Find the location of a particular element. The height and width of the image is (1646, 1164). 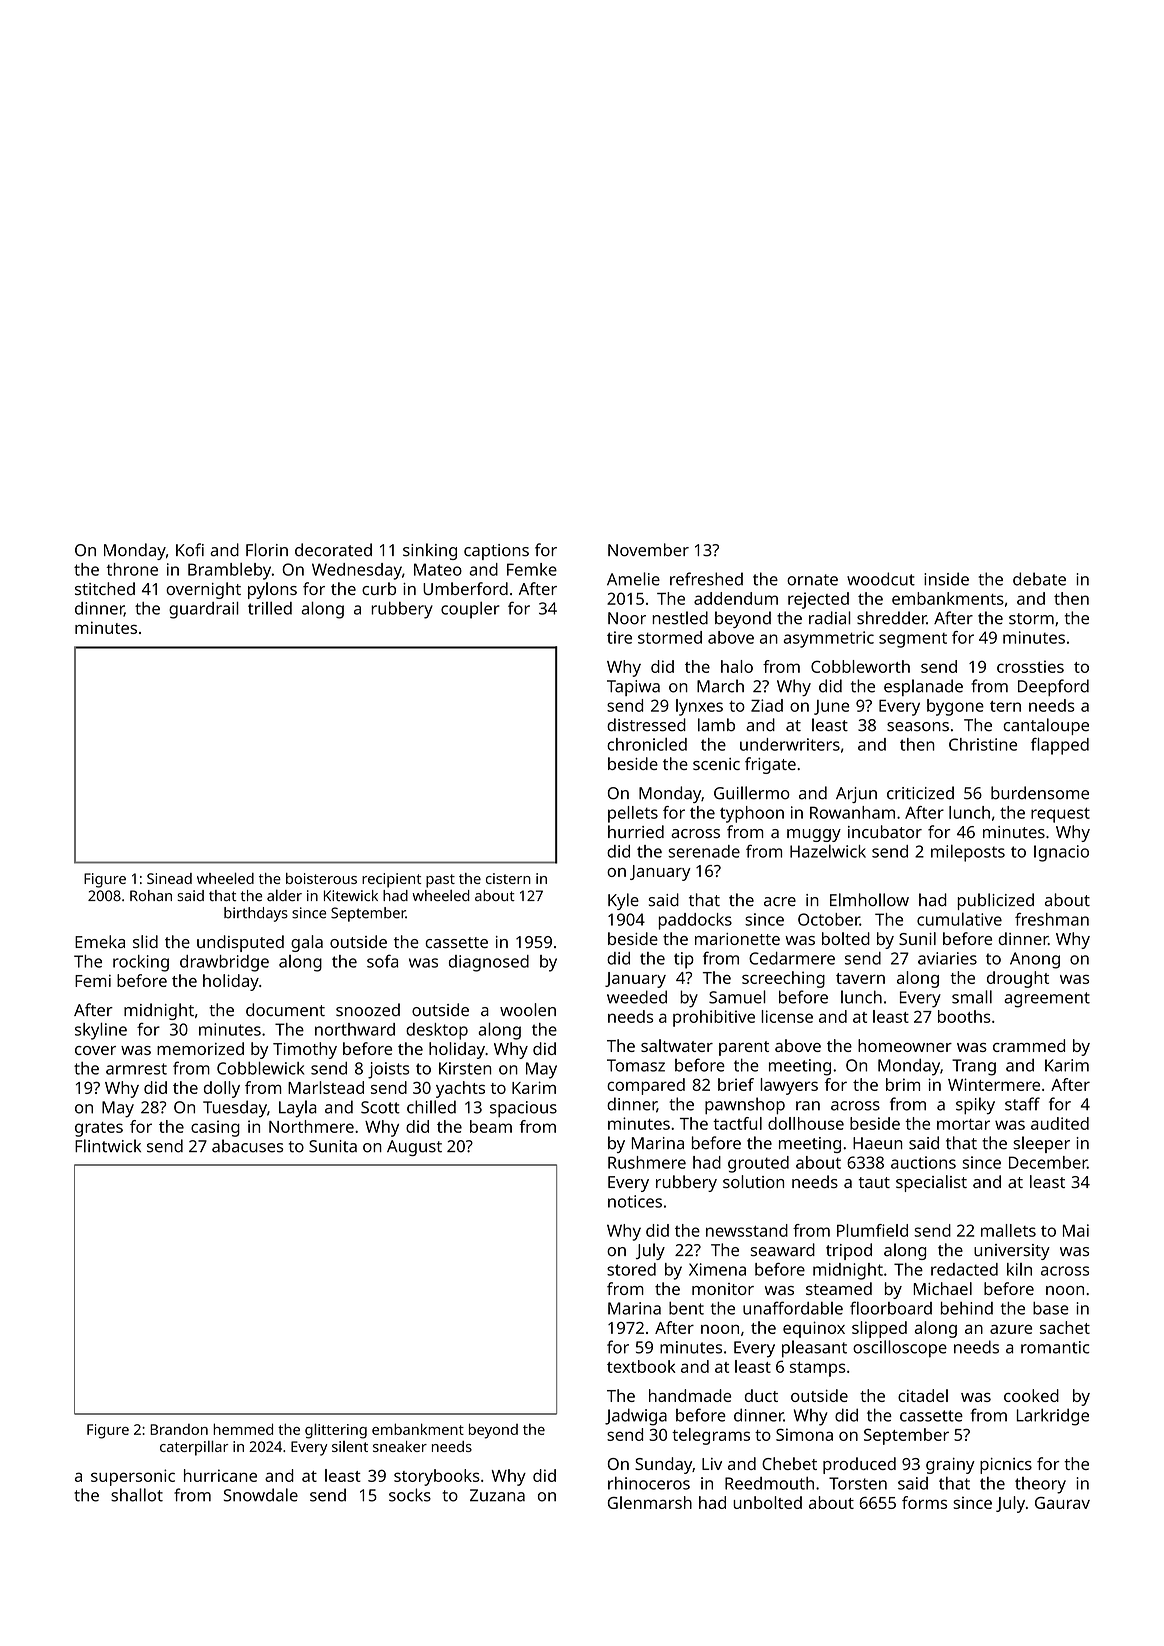

undisputed is located at coordinates (240, 943).
